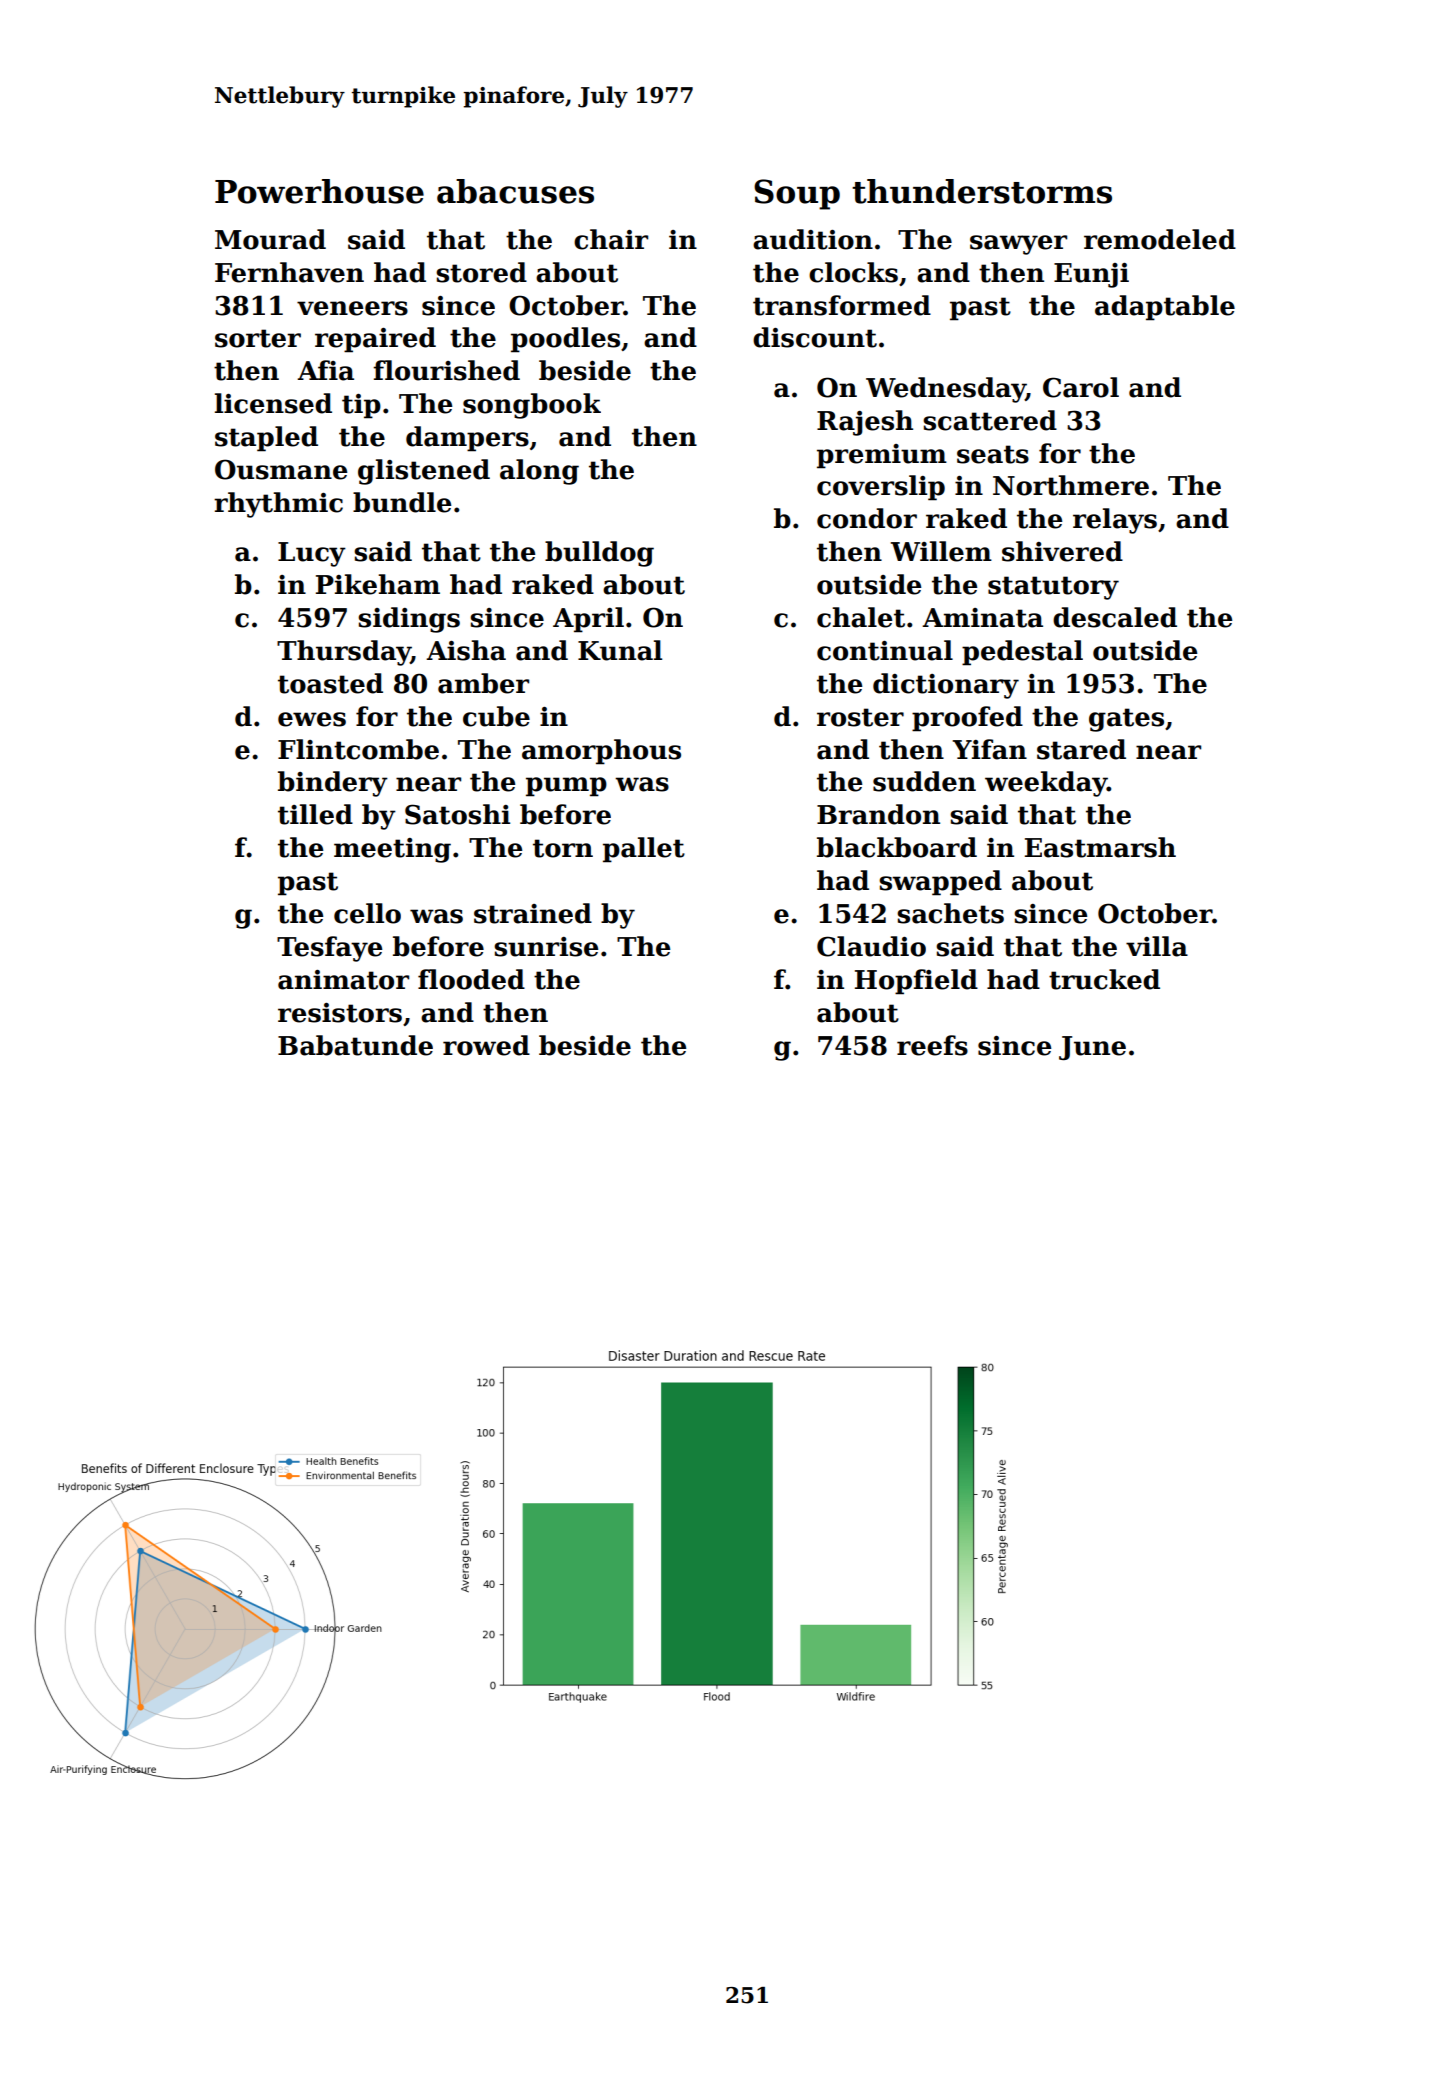 The width and height of the screenshot is (1450, 2100). I want to click on rowed, so click(486, 1045).
